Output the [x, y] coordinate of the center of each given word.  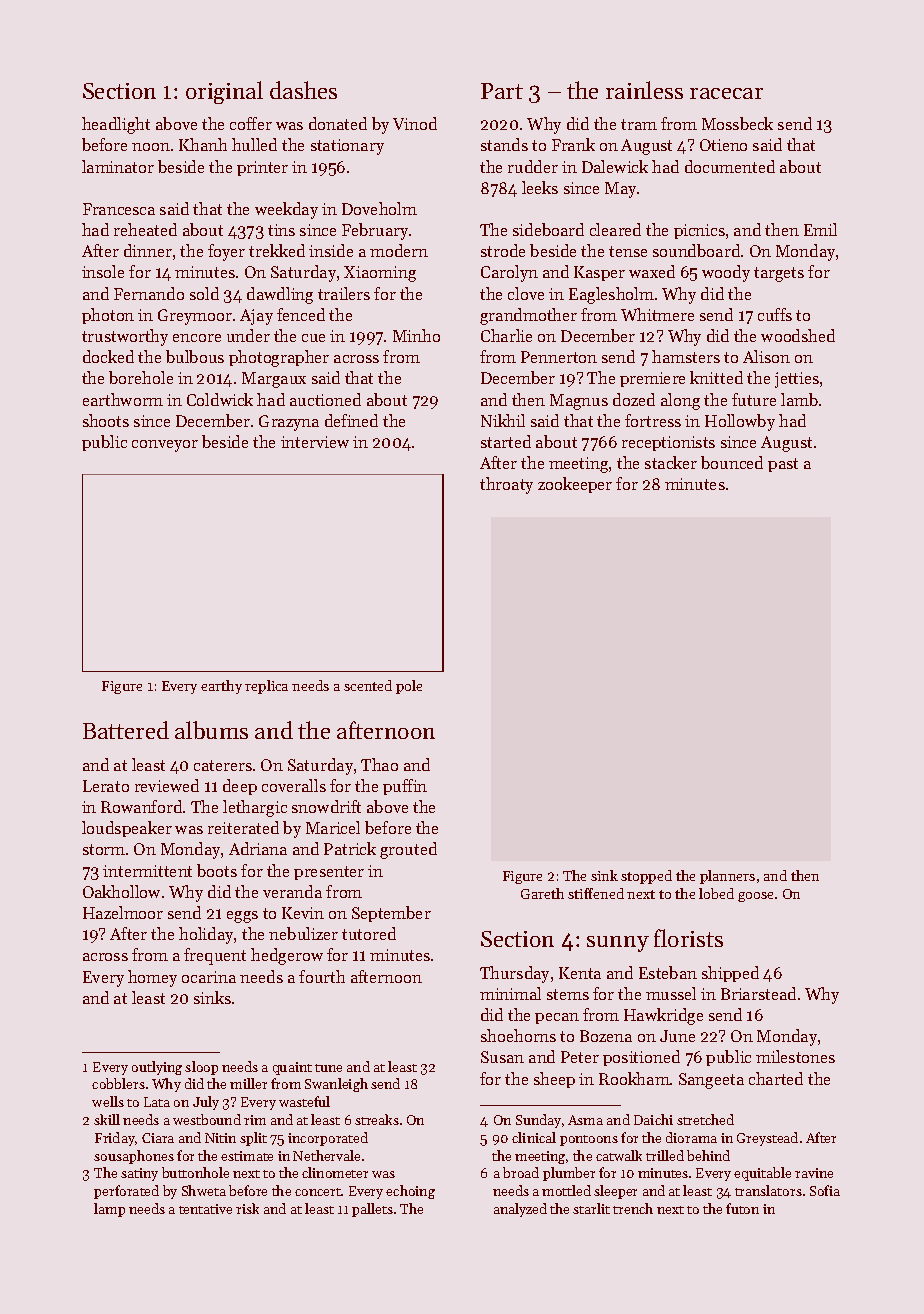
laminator [118, 166]
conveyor [165, 446]
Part [502, 91]
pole [409, 687]
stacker [671, 462]
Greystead [767, 1139]
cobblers [118, 1083]
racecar [726, 93]
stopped [646, 877]
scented [368, 685]
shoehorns [518, 1035]
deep [240, 787]
